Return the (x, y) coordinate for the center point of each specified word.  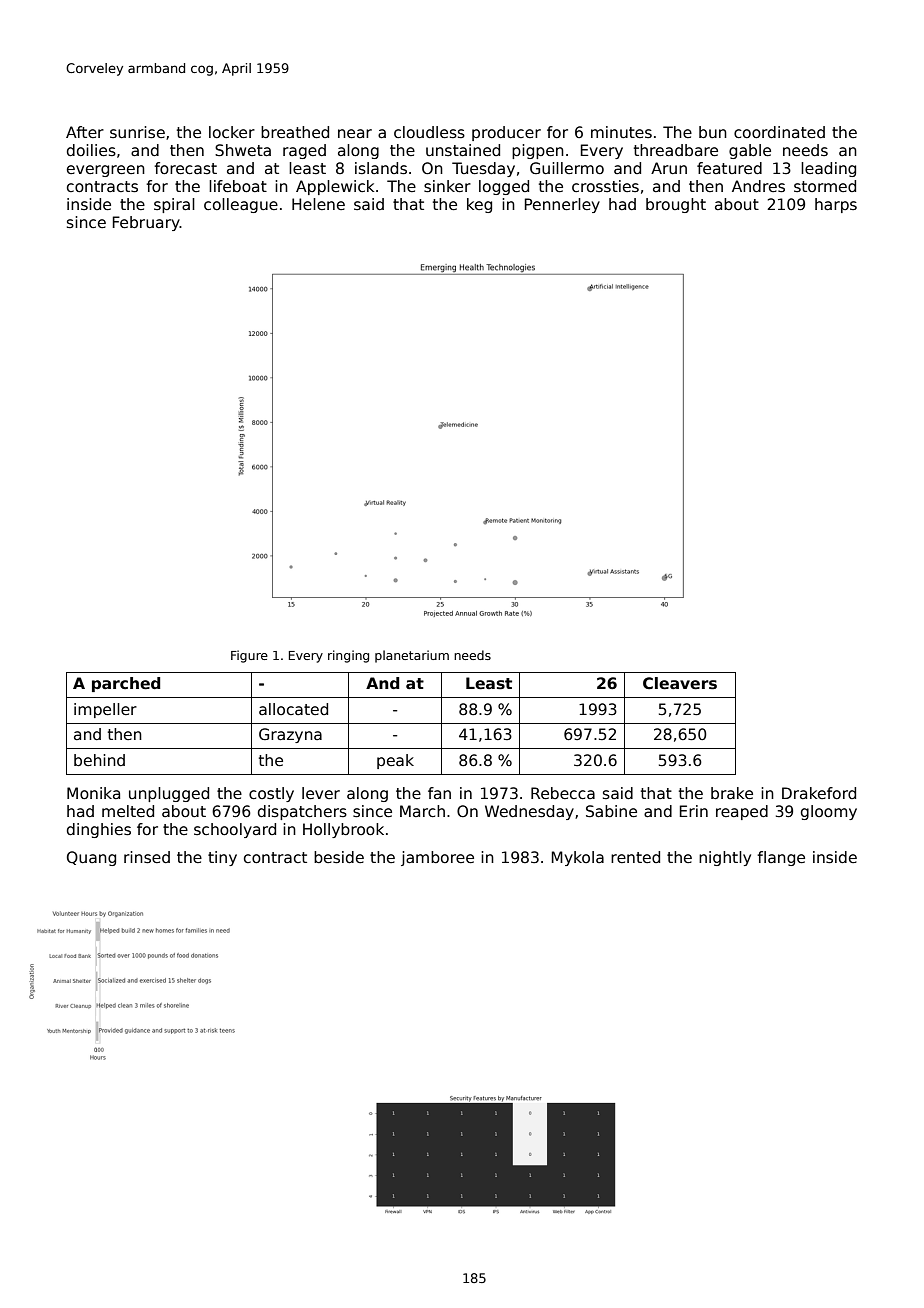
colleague (241, 205)
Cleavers (680, 683)
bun (713, 132)
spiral (174, 205)
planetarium (412, 656)
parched (126, 684)
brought (676, 205)
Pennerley (562, 205)
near (355, 133)
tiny (222, 858)
